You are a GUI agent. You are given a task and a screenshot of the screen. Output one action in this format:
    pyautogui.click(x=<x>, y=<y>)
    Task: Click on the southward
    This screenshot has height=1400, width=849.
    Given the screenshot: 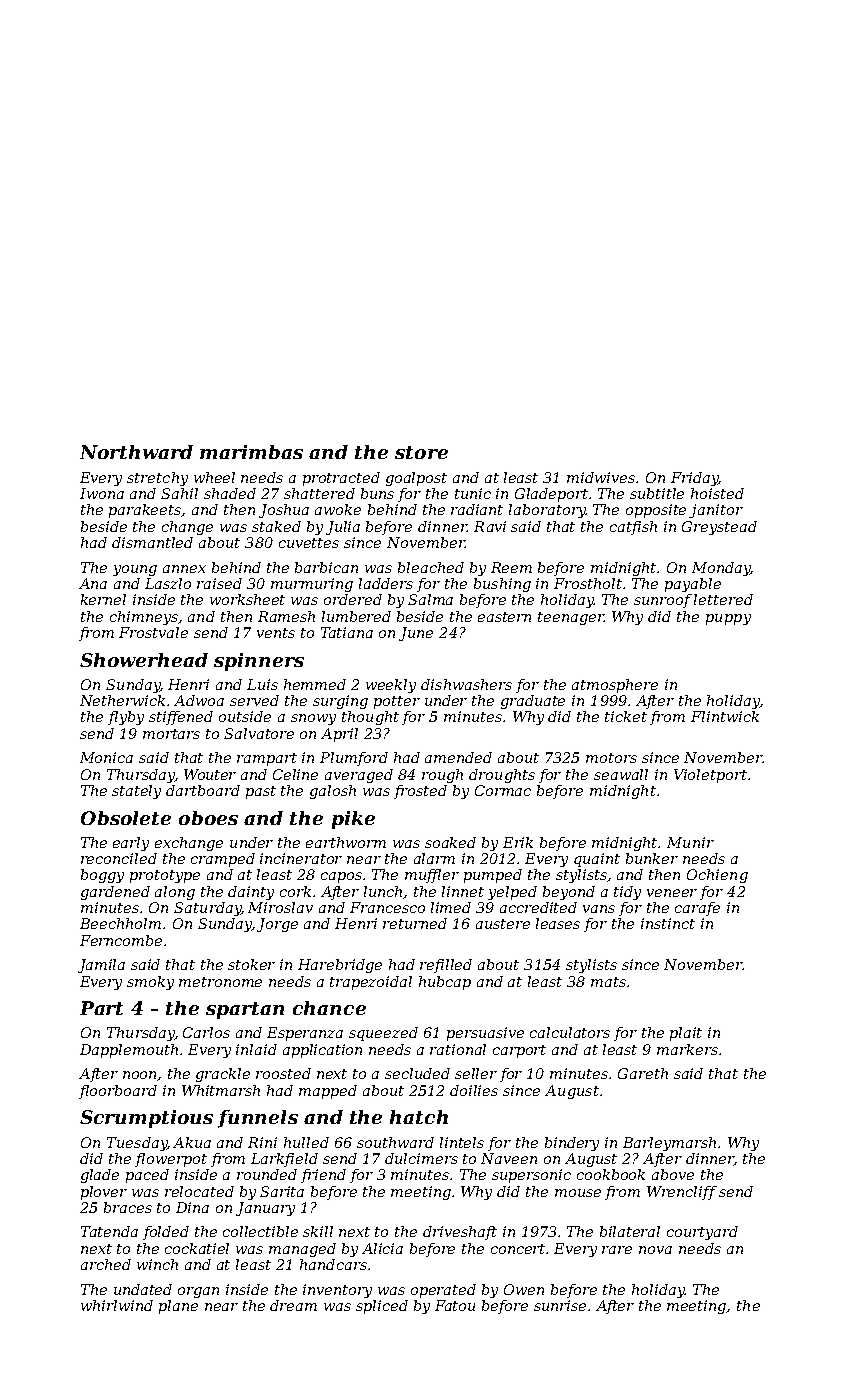 What is the action you would take?
    pyautogui.click(x=395, y=1142)
